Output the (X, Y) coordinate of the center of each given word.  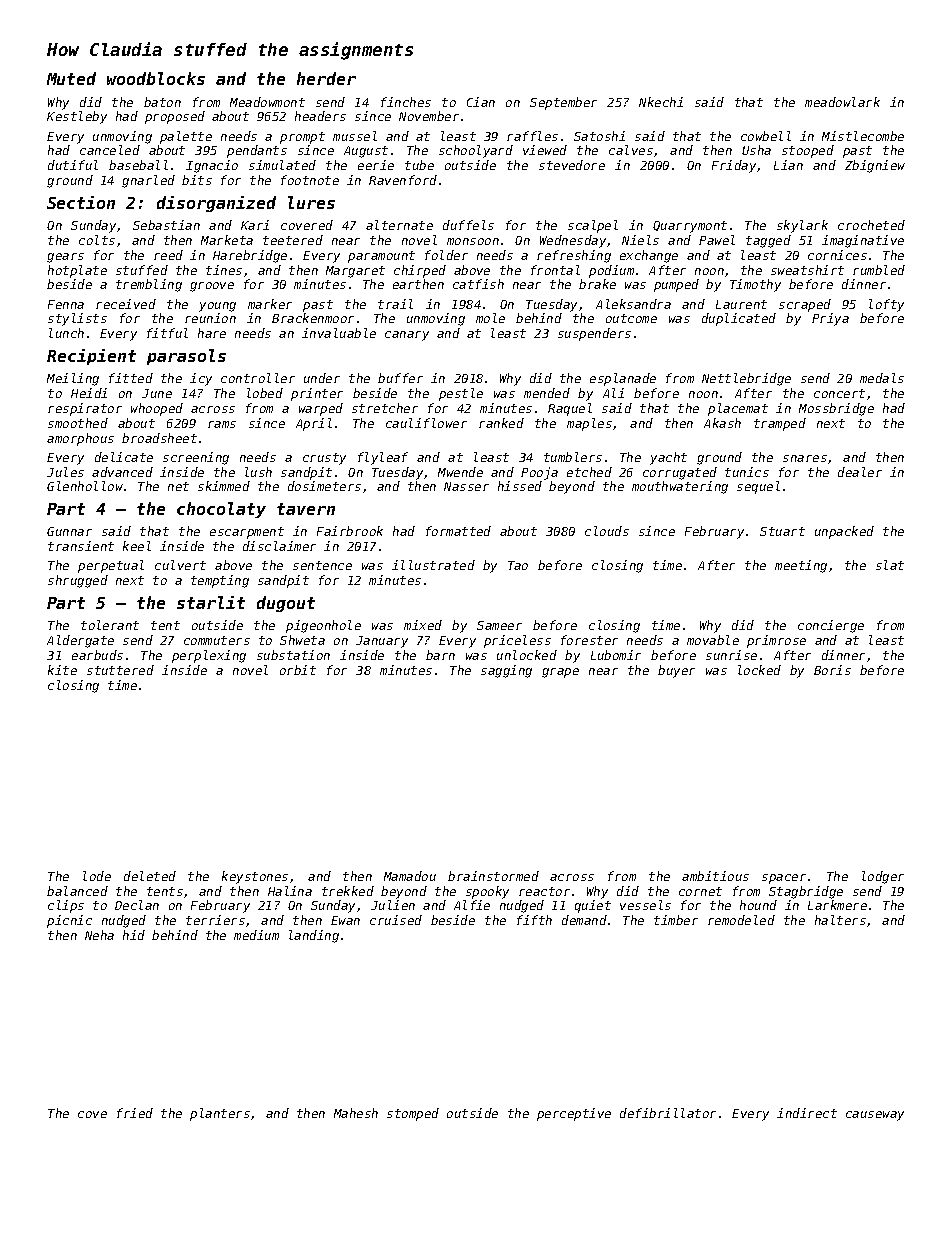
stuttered (120, 670)
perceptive (574, 1114)
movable (713, 640)
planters (220, 1114)
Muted (71, 78)
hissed (520, 486)
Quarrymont (690, 227)
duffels (468, 225)
